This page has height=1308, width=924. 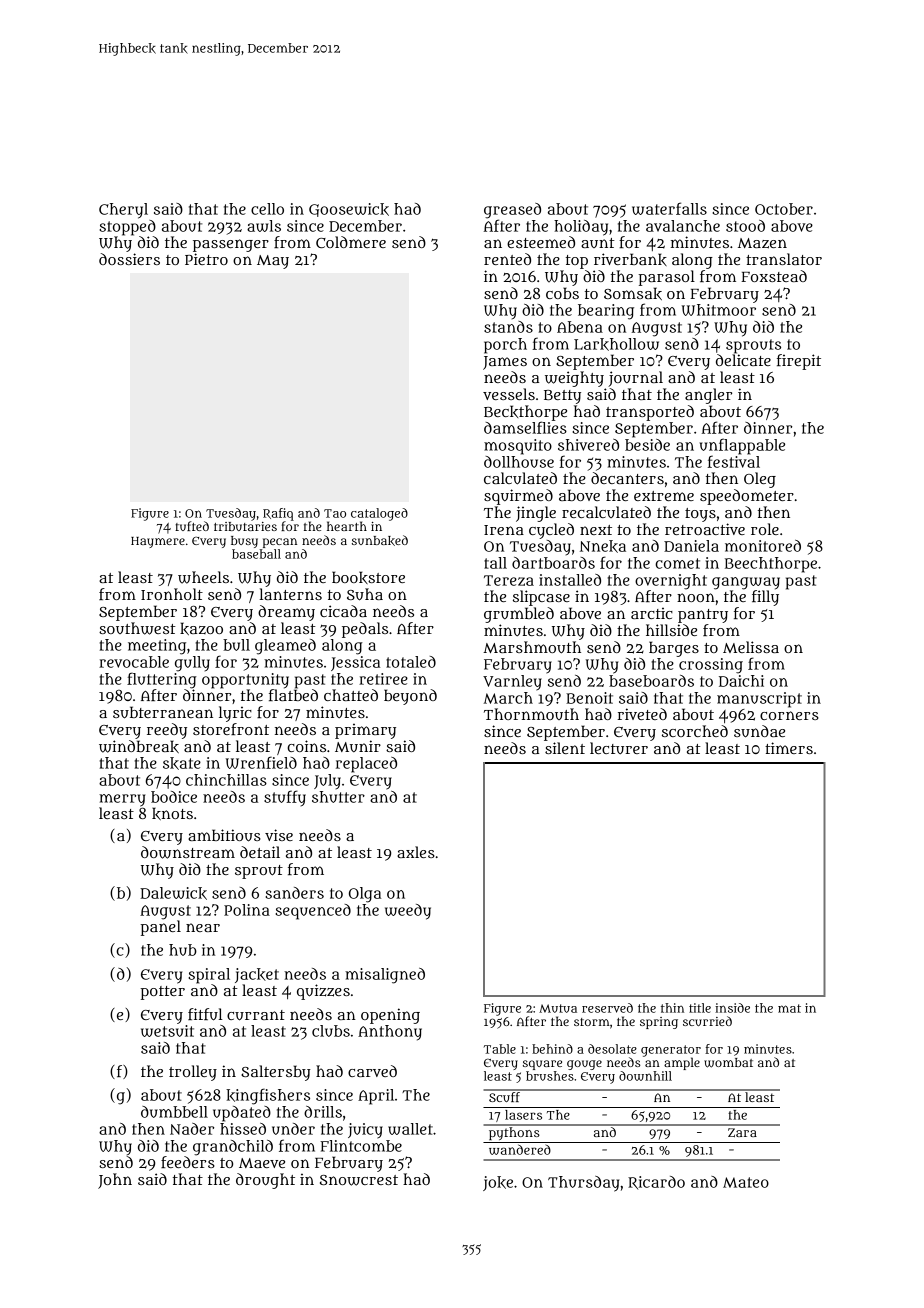 What do you see at coordinates (416, 852) in the page?
I see `axles` at bounding box center [416, 852].
